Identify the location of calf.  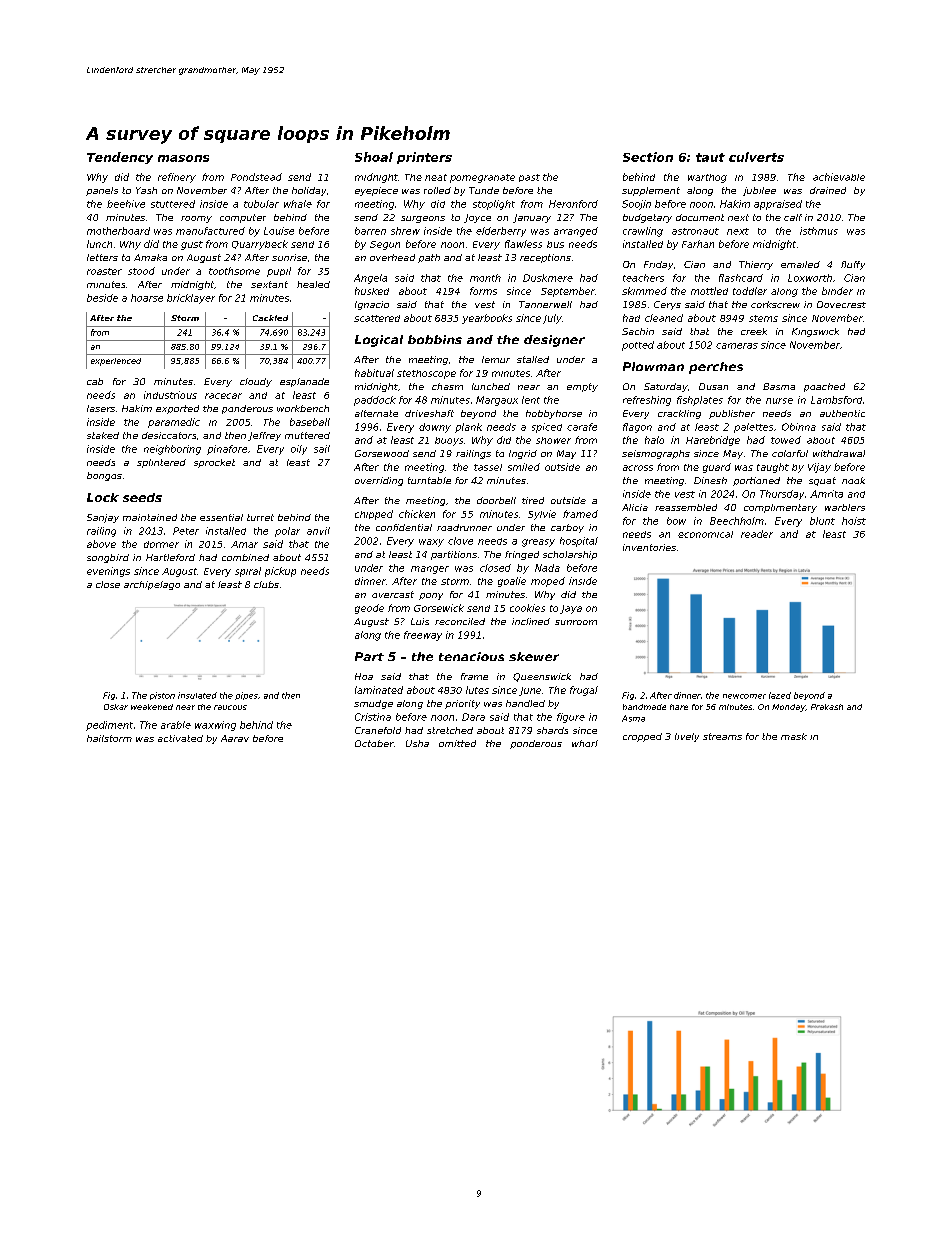
(793, 217).
